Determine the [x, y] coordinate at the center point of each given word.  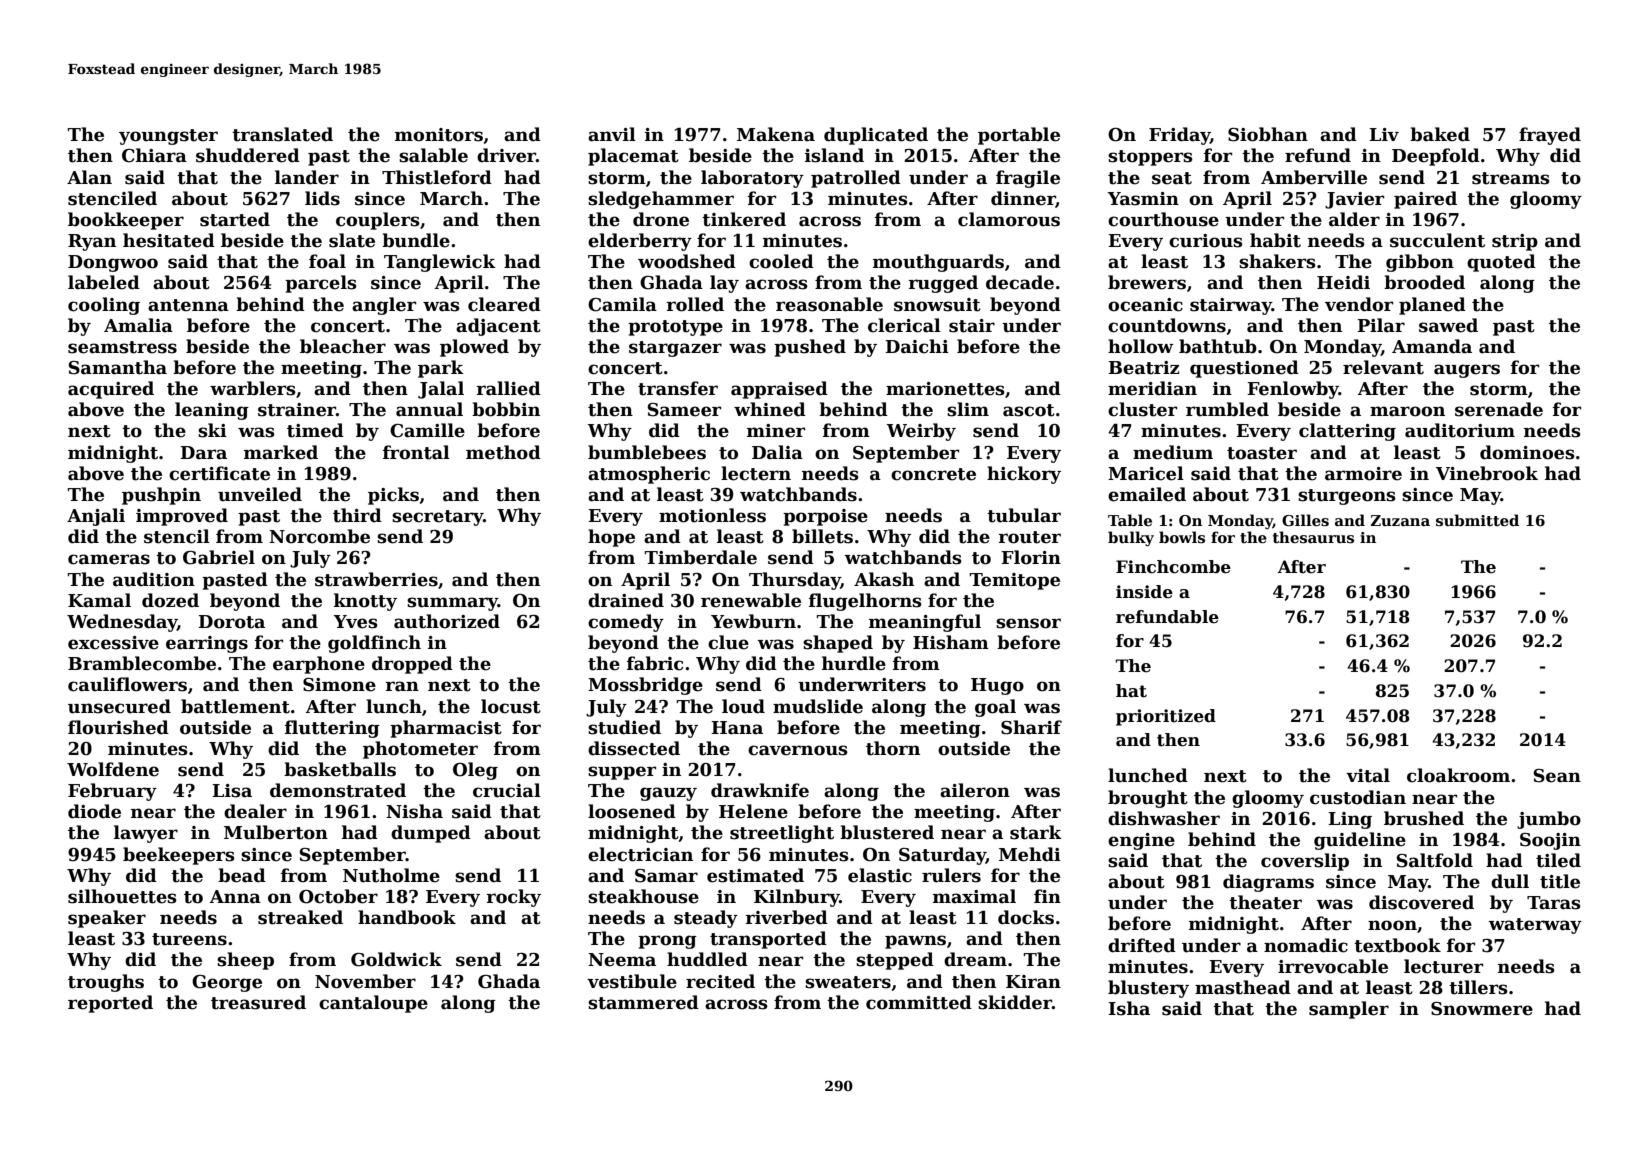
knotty [365, 602]
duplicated [876, 136]
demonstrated [338, 790]
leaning [212, 411]
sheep [245, 961]
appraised [779, 390]
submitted [1477, 520]
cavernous [798, 750]
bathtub [1218, 346]
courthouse [1163, 219]
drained [626, 600]
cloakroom [1458, 775]
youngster [168, 137]
